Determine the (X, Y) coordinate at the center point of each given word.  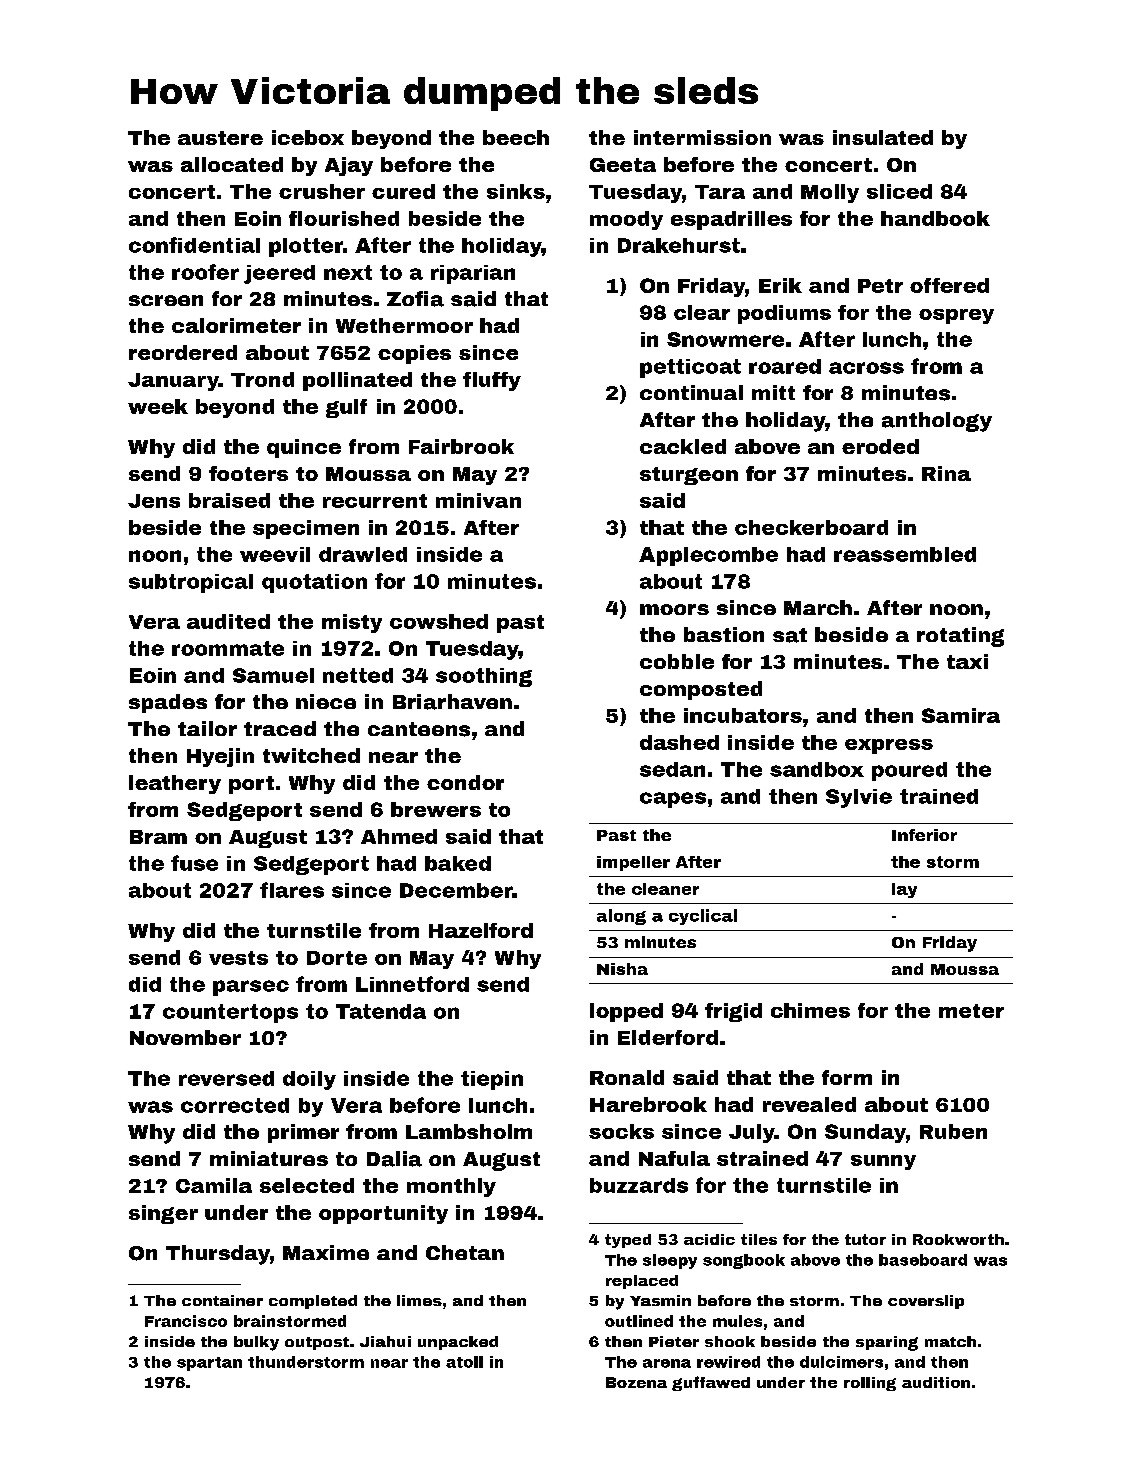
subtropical (191, 583)
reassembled (905, 554)
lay (904, 890)
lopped (626, 1012)
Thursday (218, 1255)
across (866, 368)
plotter (306, 247)
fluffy (492, 381)
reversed (226, 1078)
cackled (683, 446)
